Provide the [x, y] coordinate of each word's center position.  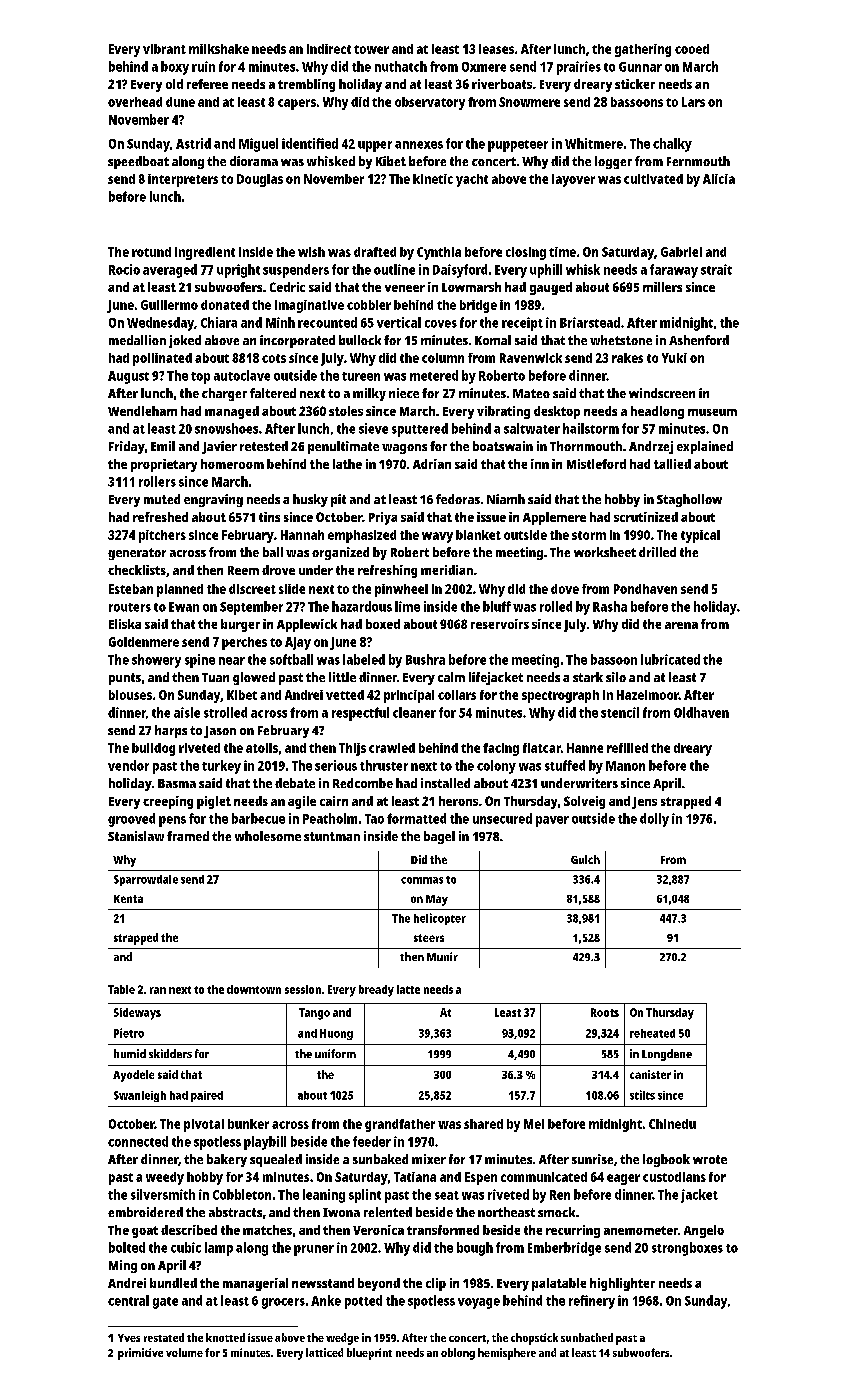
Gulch [585, 859]
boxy [175, 68]
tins [269, 517]
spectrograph [560, 696]
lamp [219, 1249]
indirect [329, 49]
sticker [635, 84]
